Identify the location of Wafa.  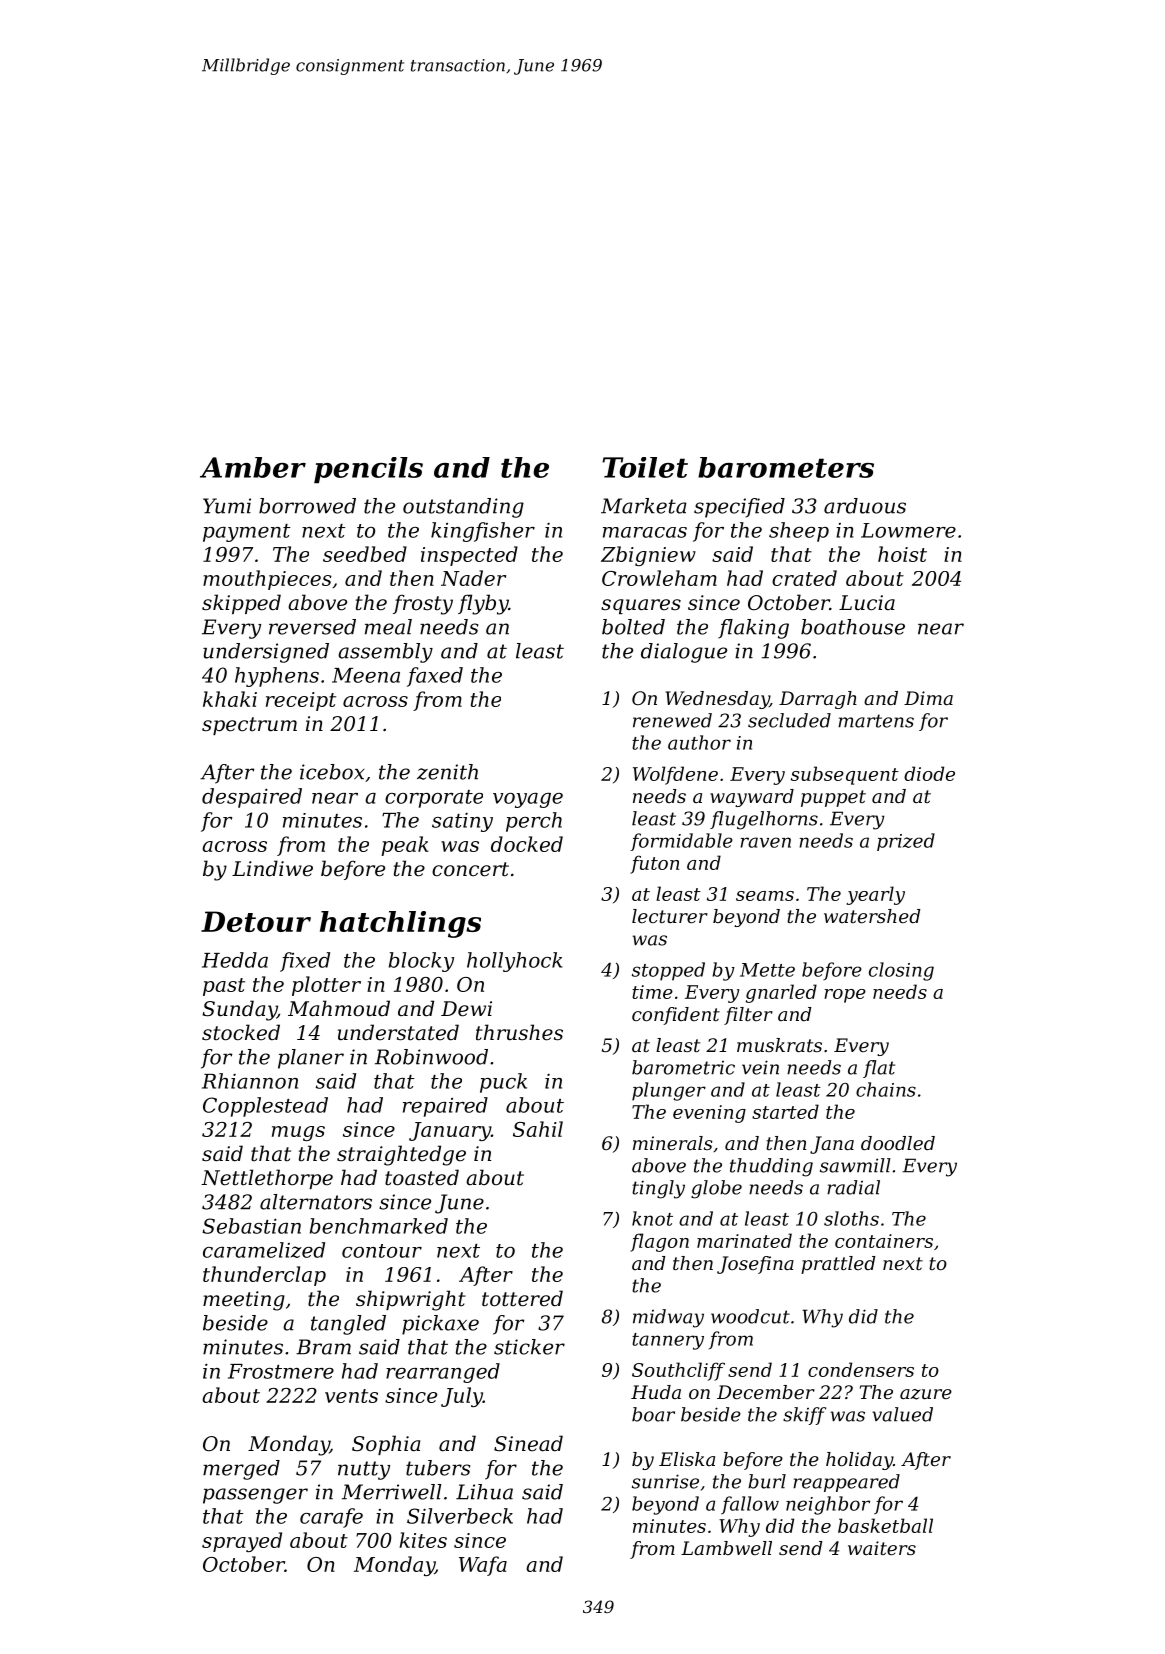
(483, 1566).
